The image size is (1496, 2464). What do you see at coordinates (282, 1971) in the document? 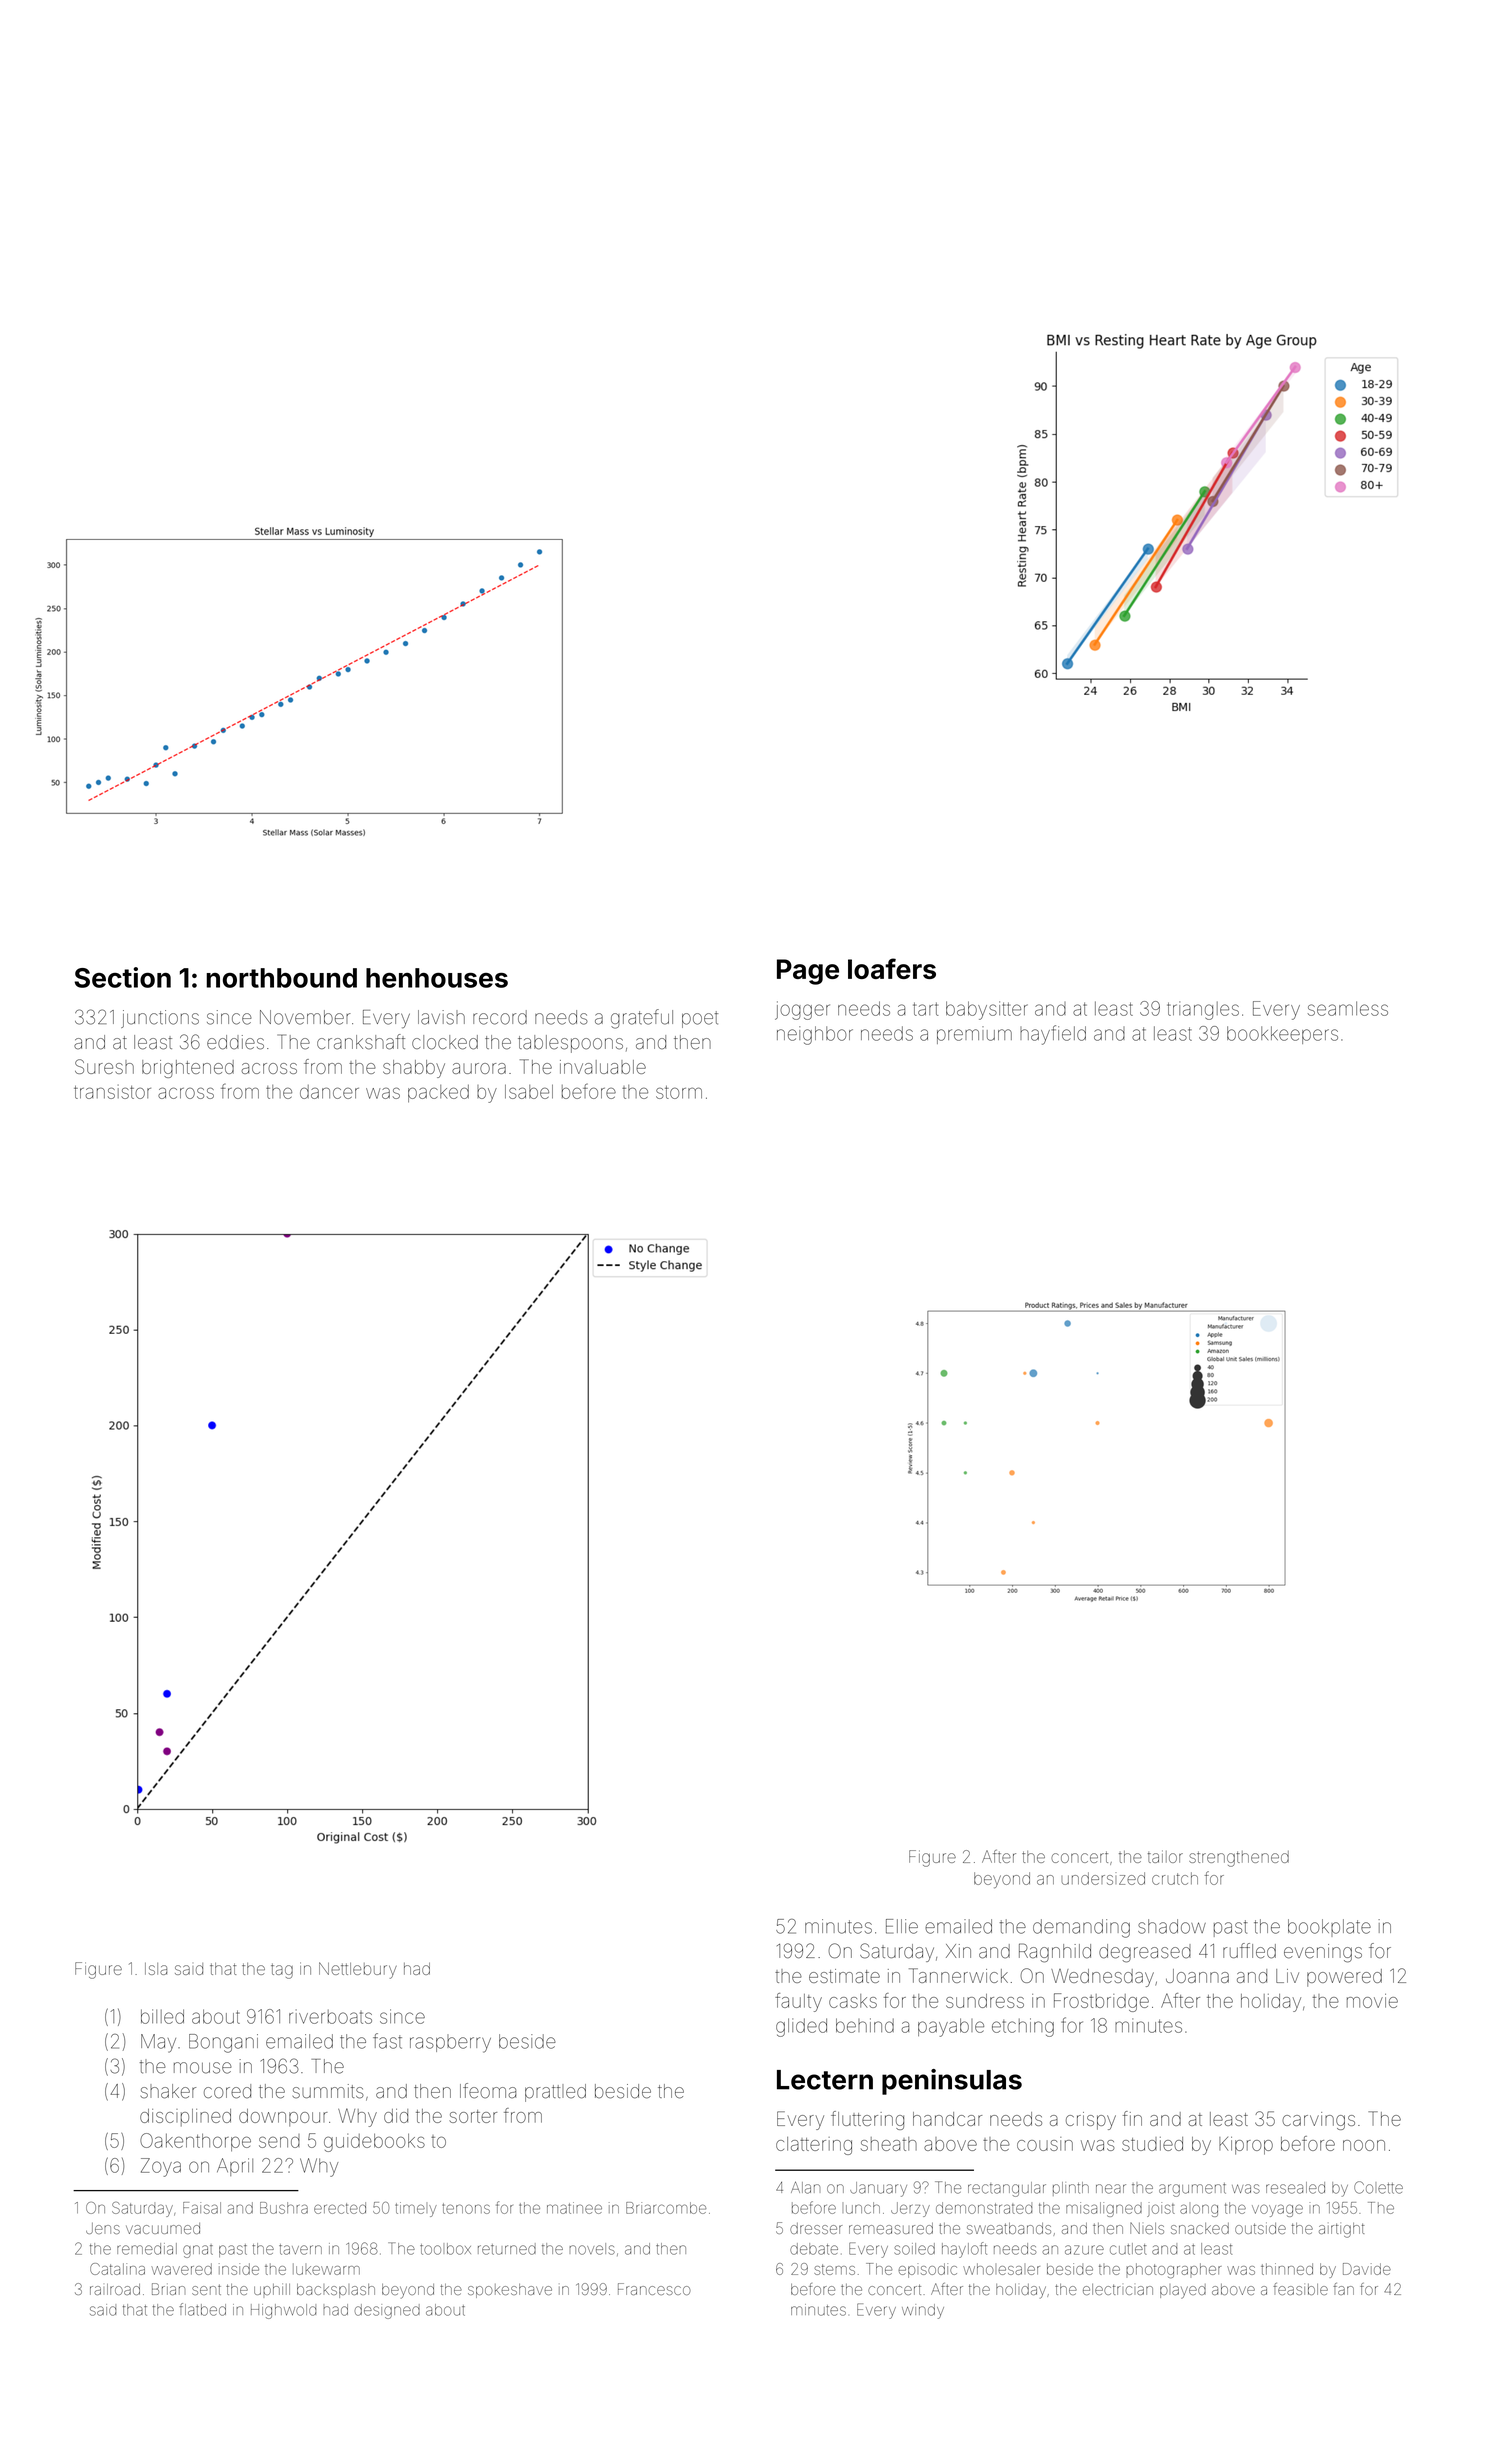
I see `tag` at bounding box center [282, 1971].
